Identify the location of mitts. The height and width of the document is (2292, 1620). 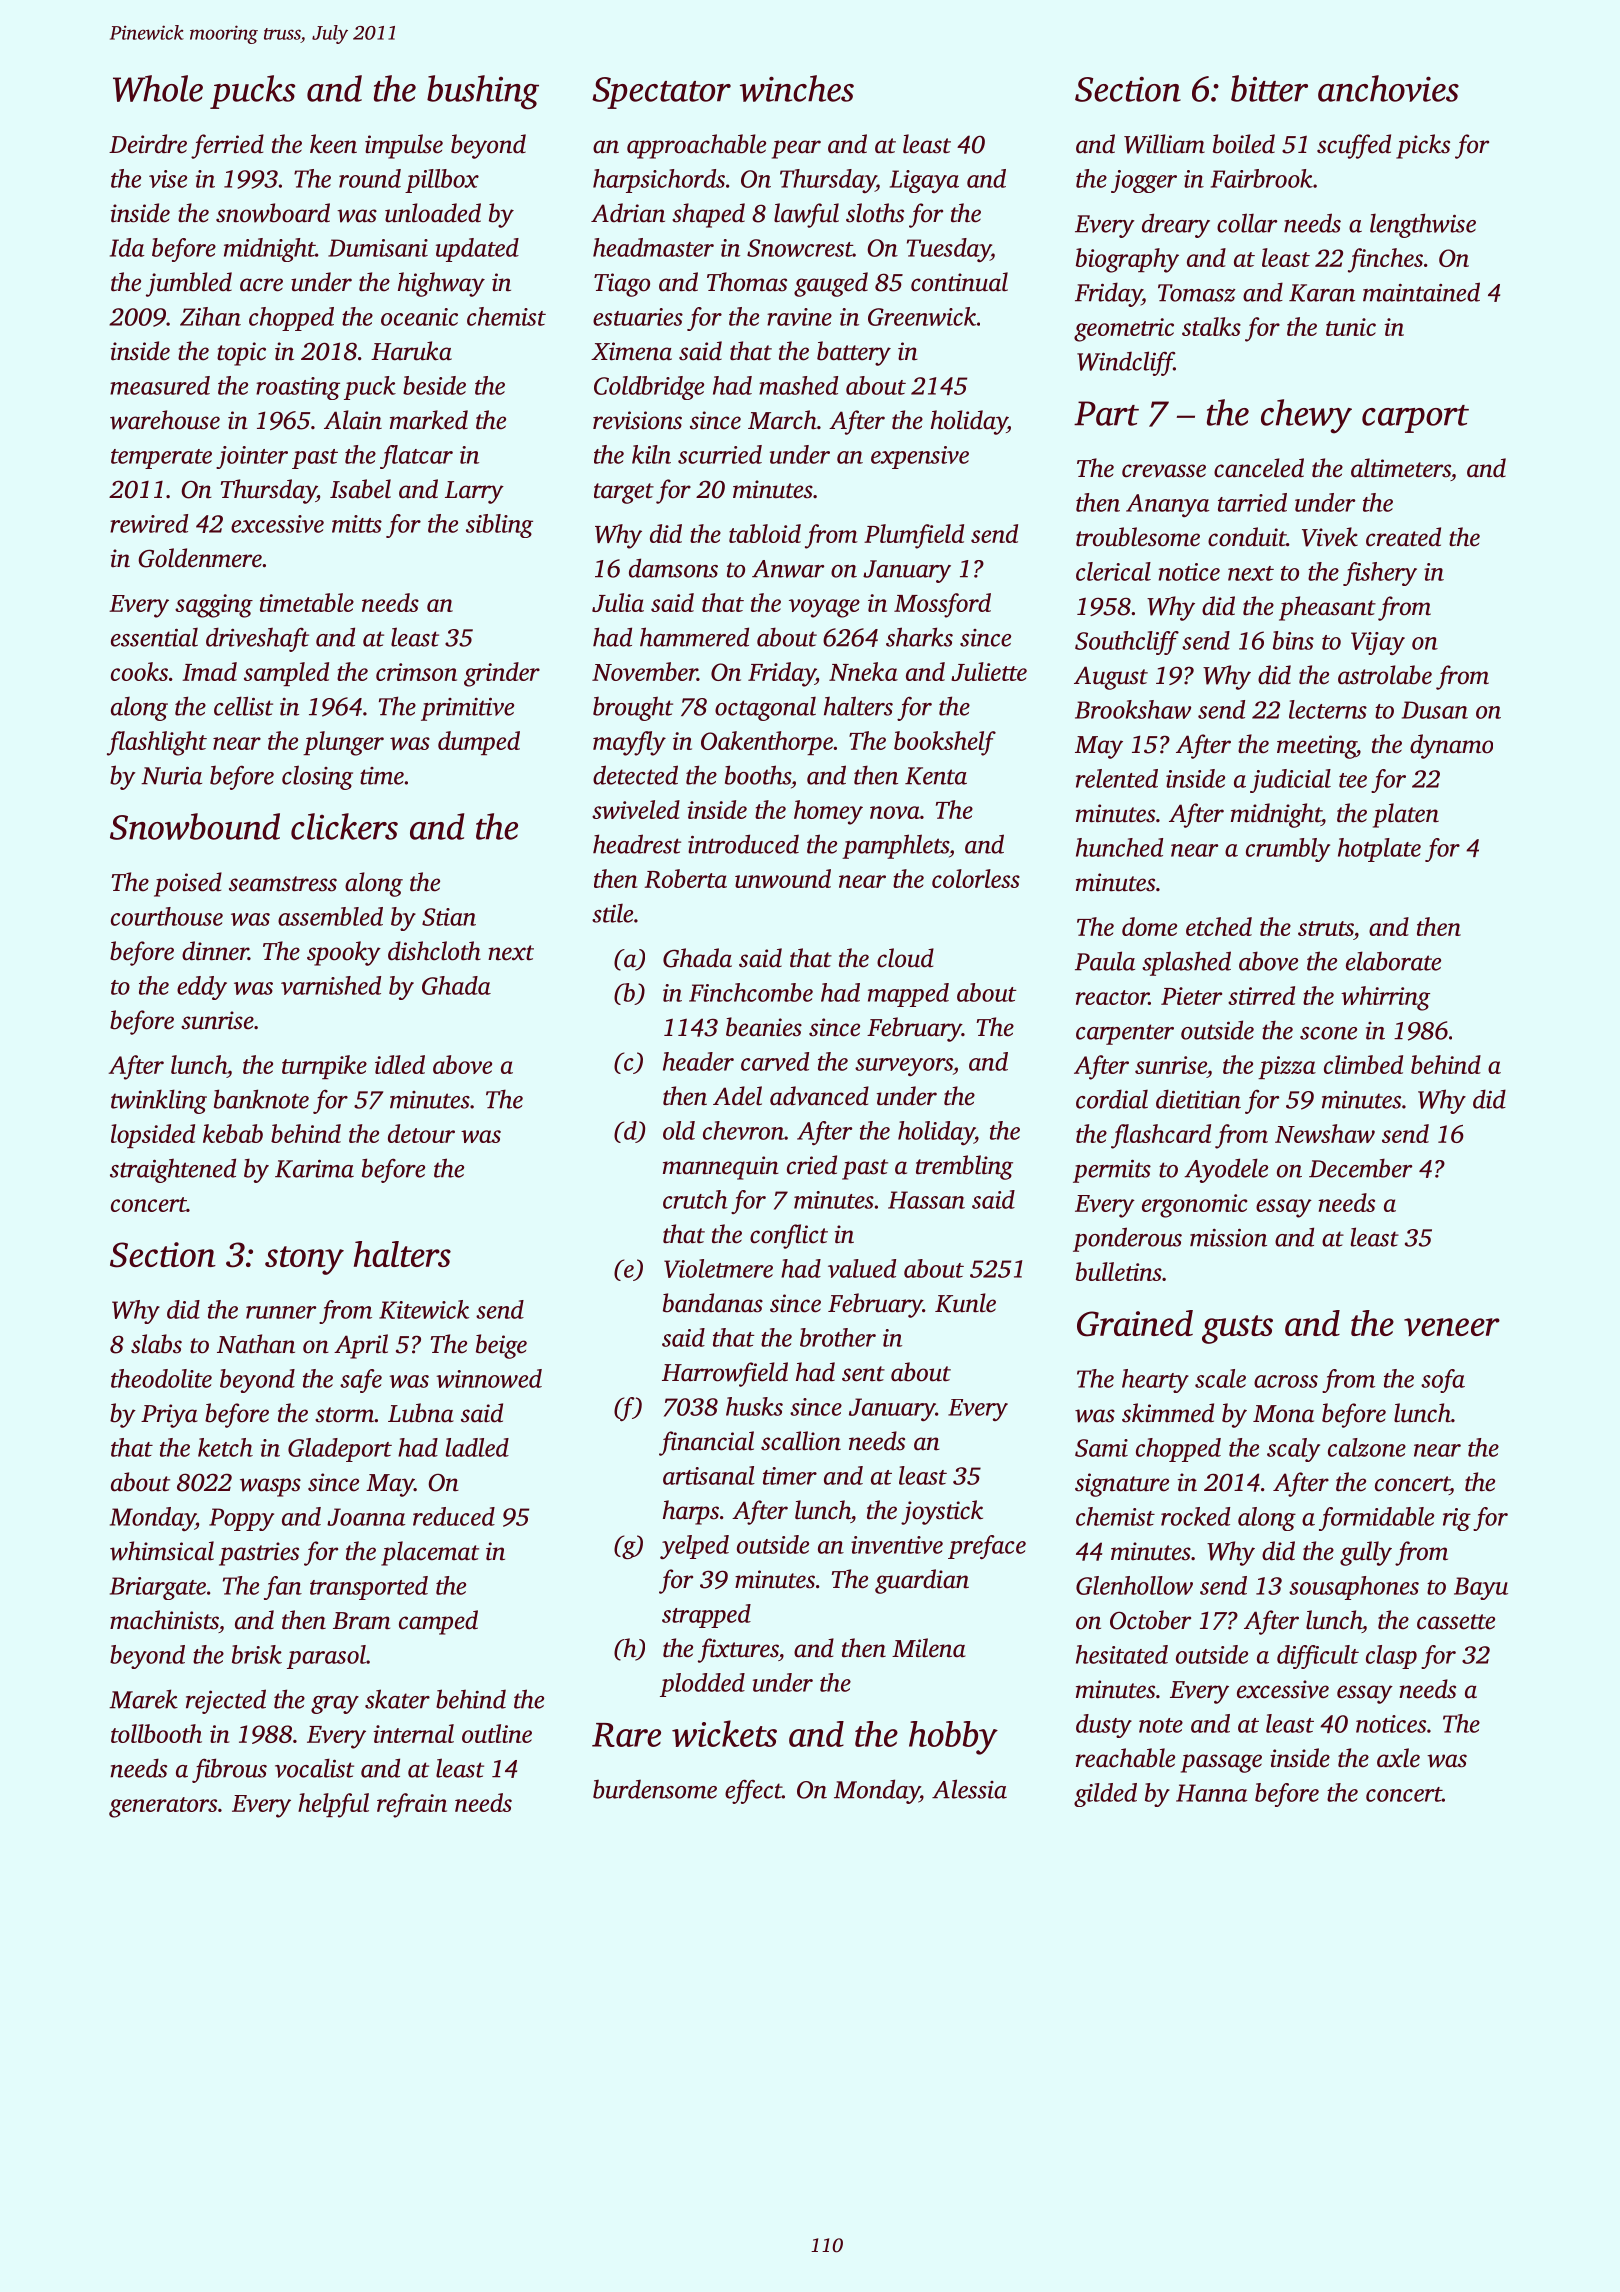
(357, 524).
